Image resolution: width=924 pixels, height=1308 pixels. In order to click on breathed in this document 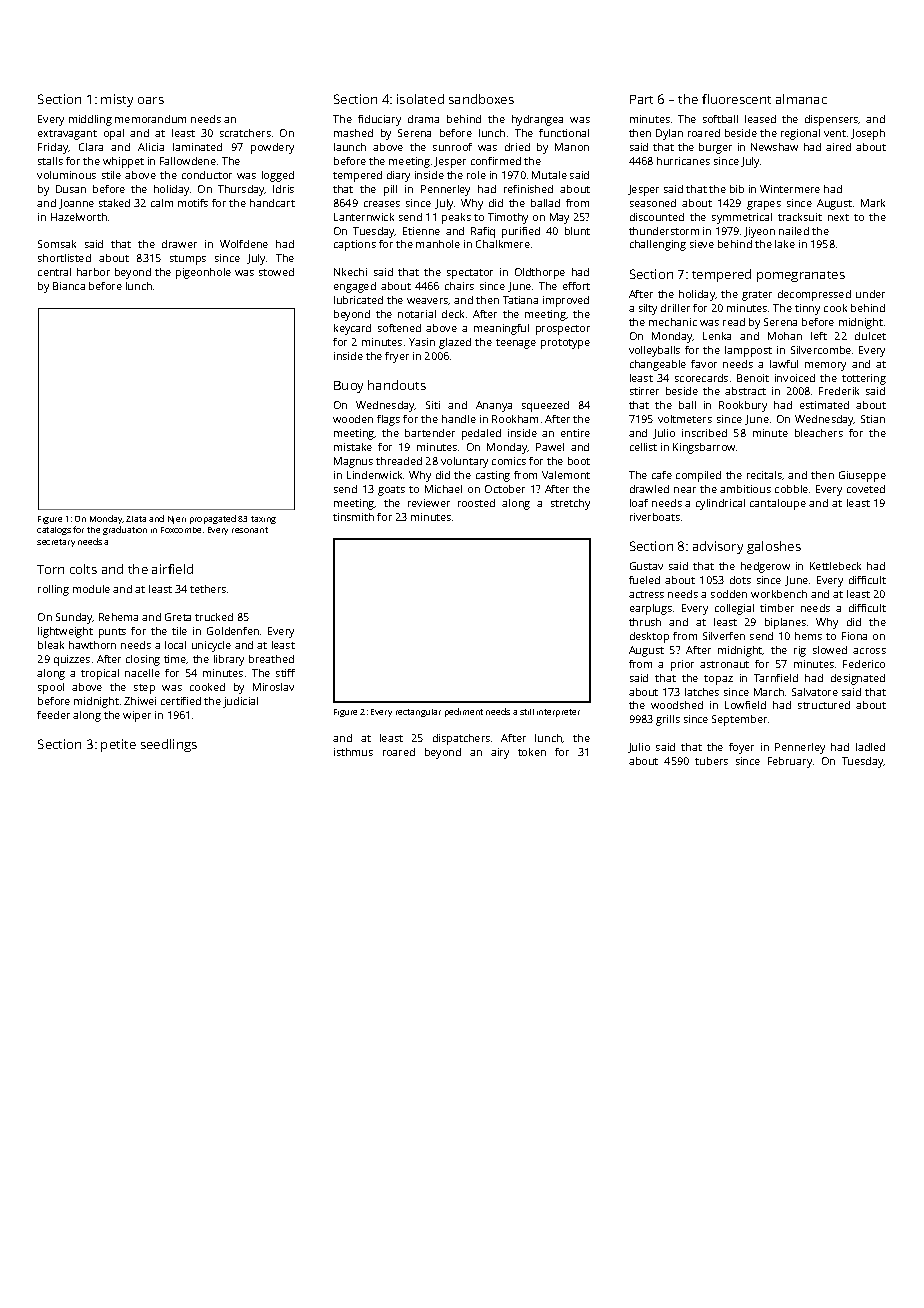, I will do `click(271, 659)`.
